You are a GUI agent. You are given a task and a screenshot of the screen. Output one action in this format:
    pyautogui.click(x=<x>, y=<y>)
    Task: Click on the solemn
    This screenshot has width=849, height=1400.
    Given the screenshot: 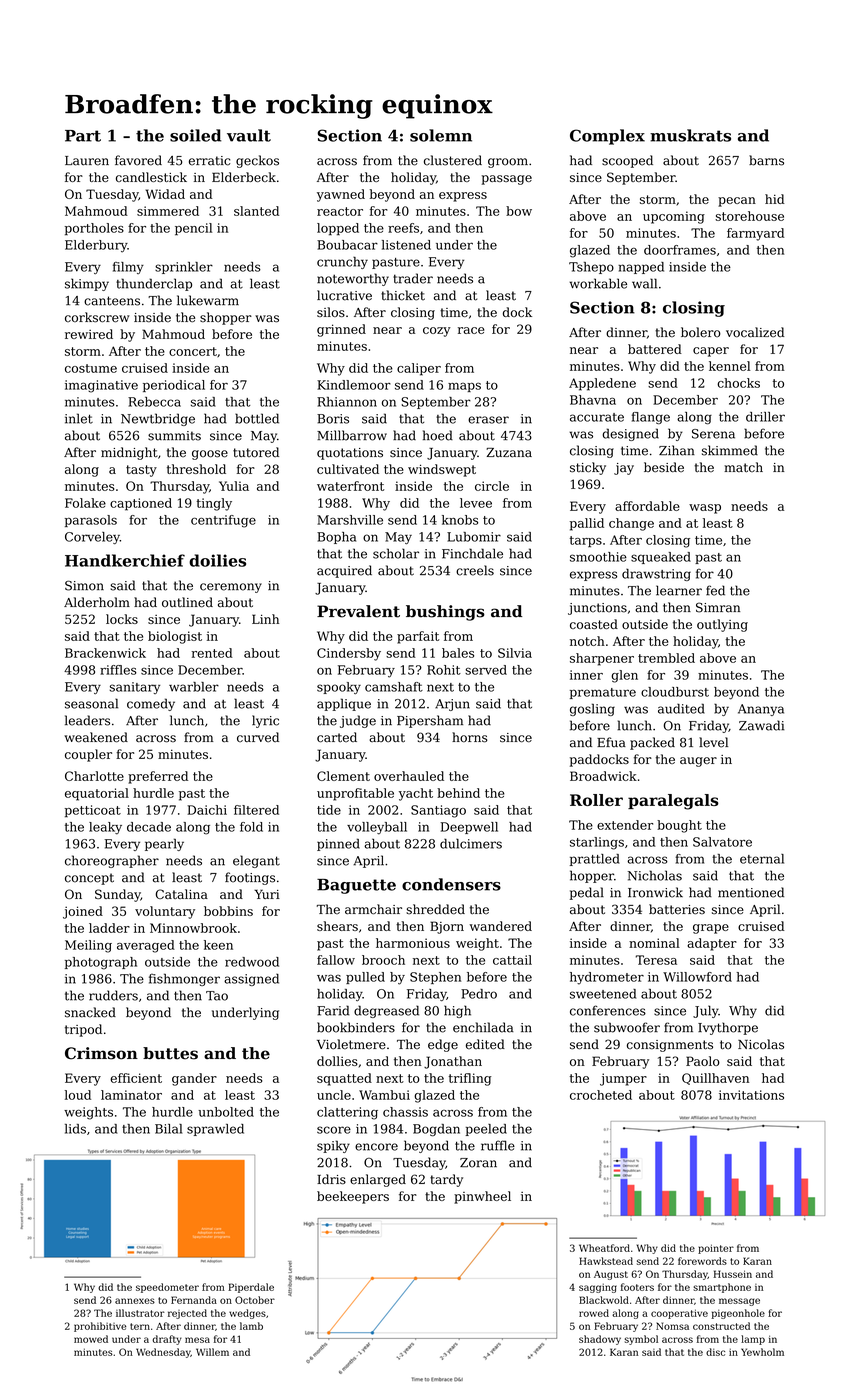 What is the action you would take?
    pyautogui.click(x=441, y=135)
